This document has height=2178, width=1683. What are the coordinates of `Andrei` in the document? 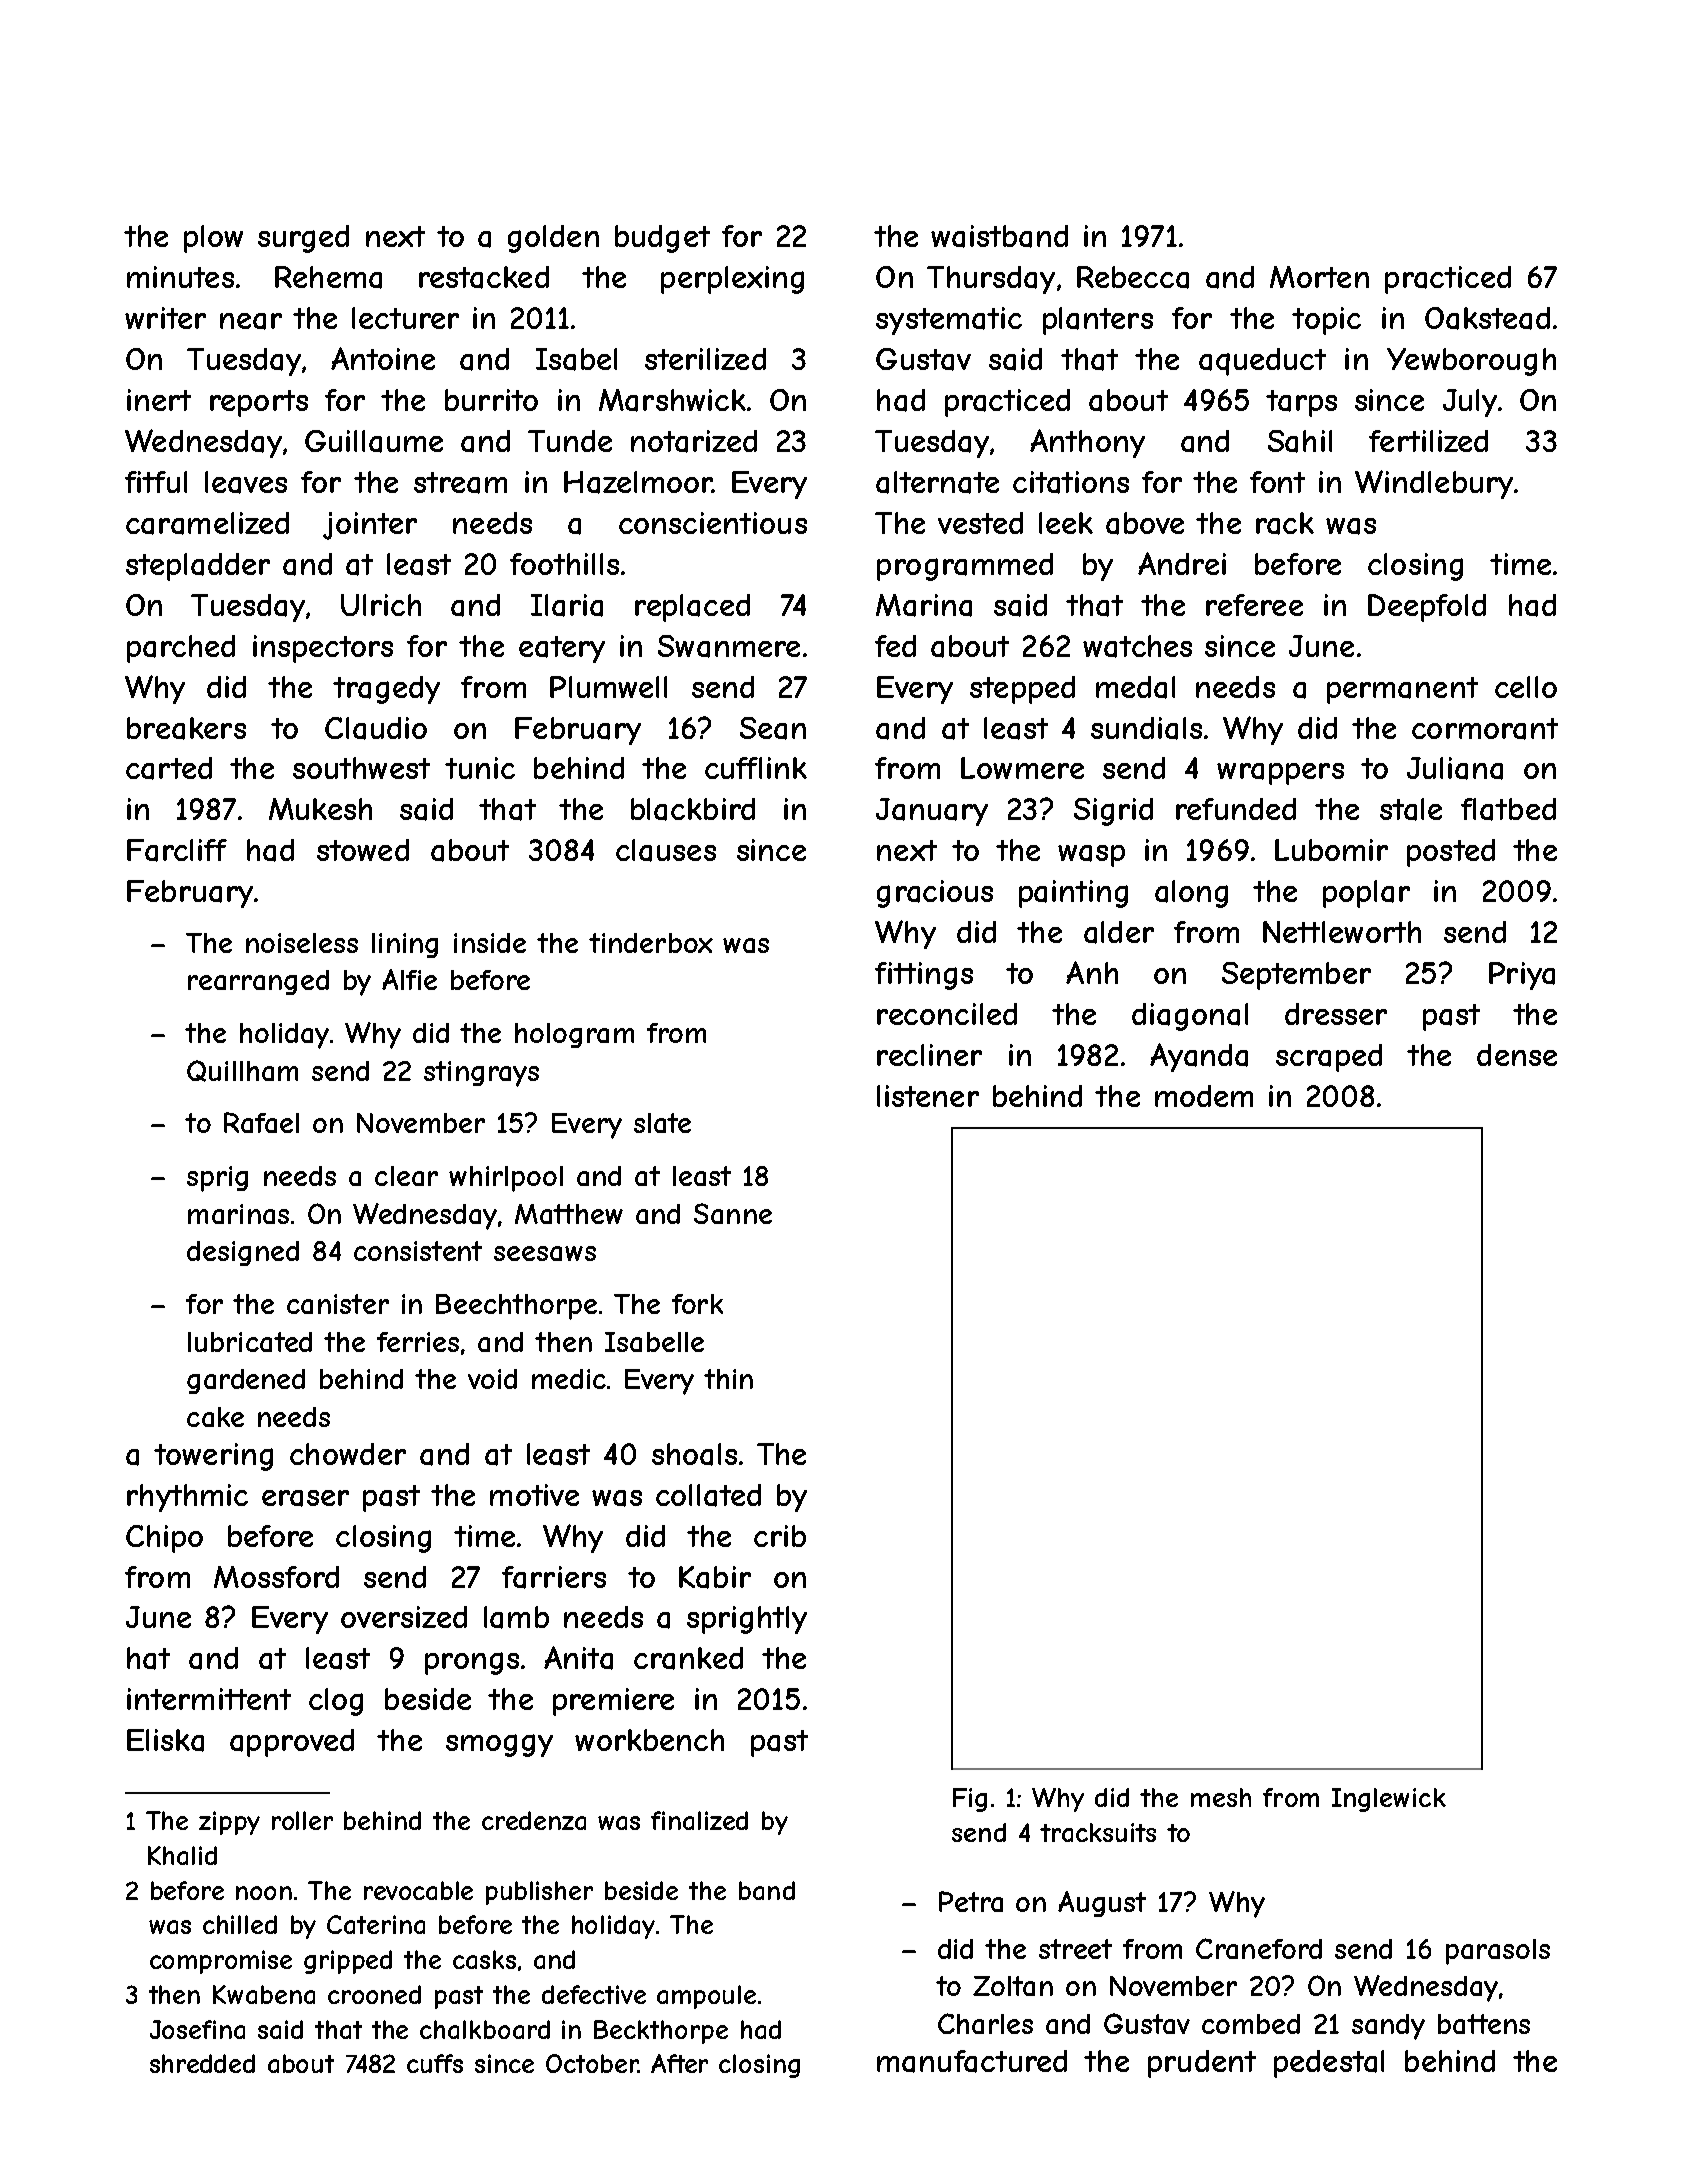 It's located at (1182, 563).
